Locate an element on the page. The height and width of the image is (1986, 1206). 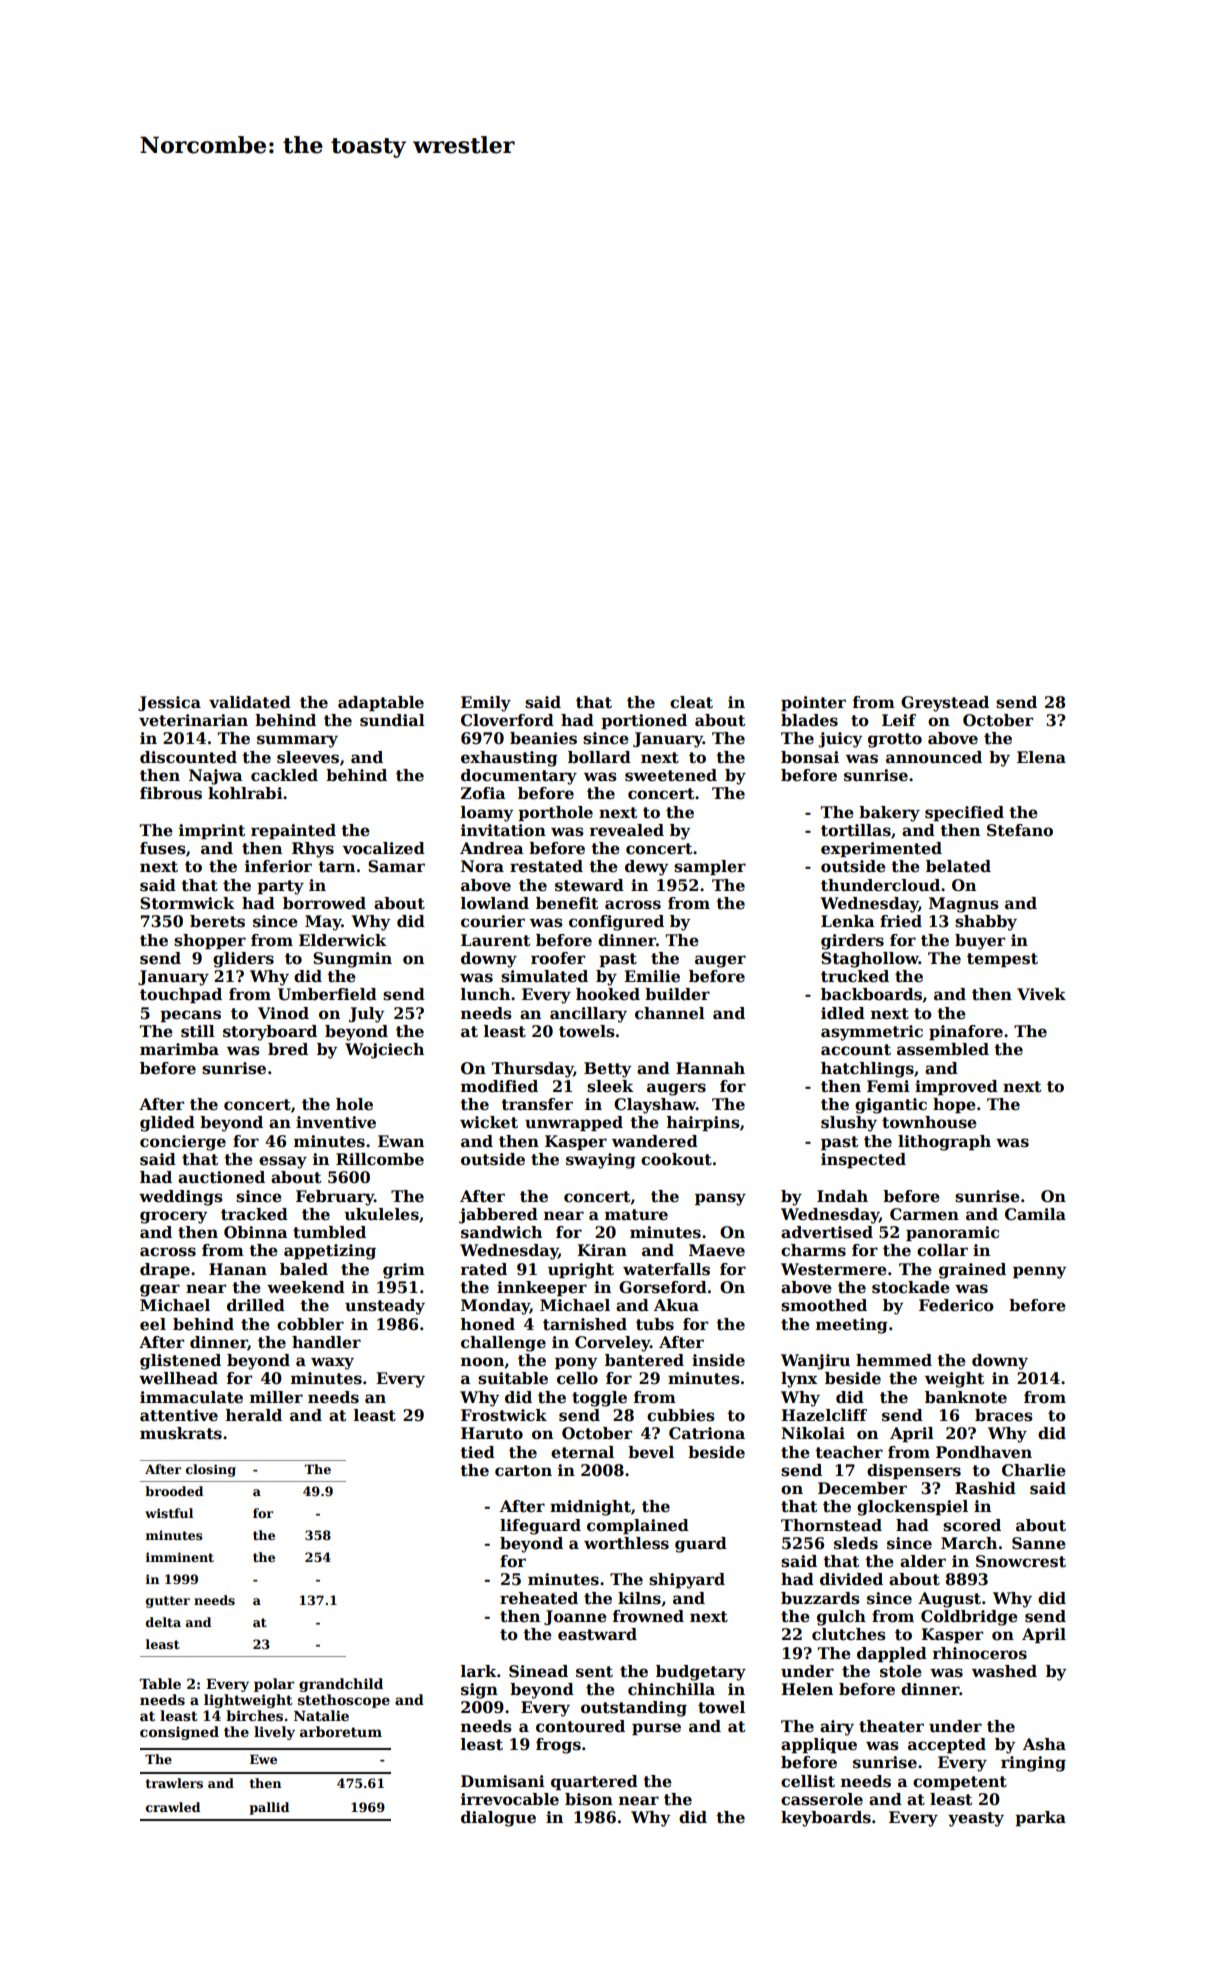
sundial is located at coordinates (392, 720).
